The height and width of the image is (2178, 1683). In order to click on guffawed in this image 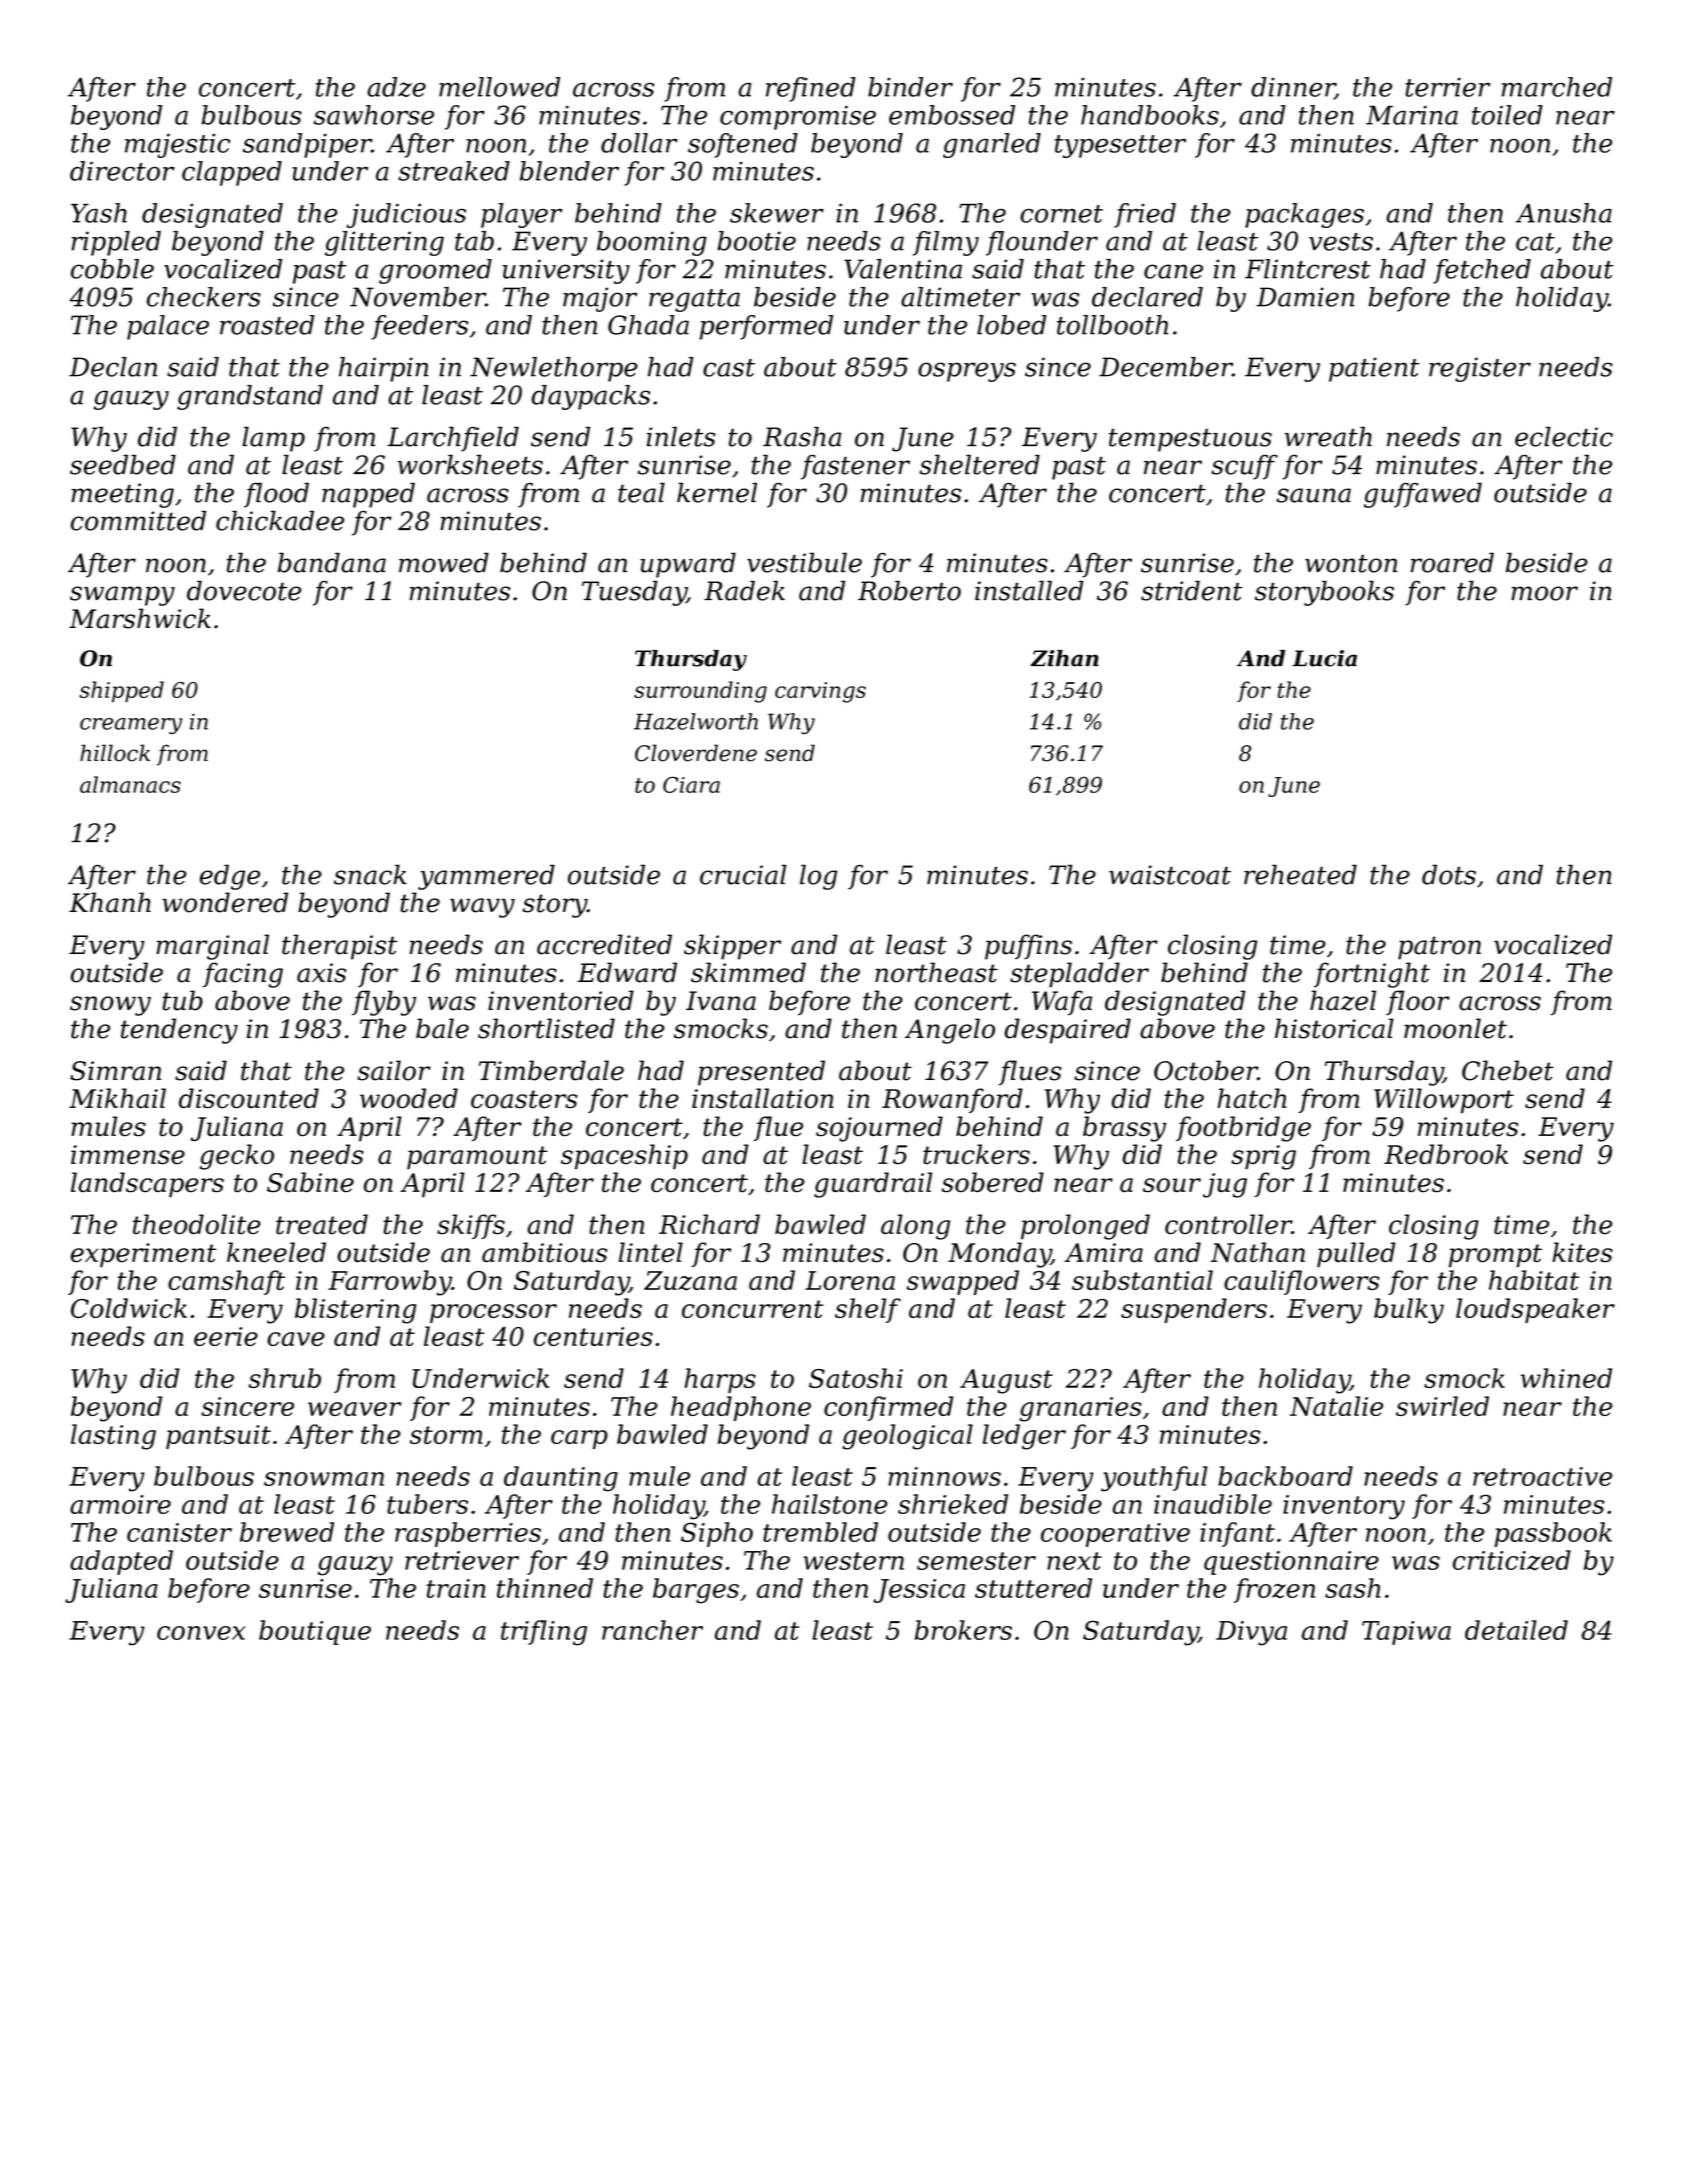, I will do `click(1423, 495)`.
